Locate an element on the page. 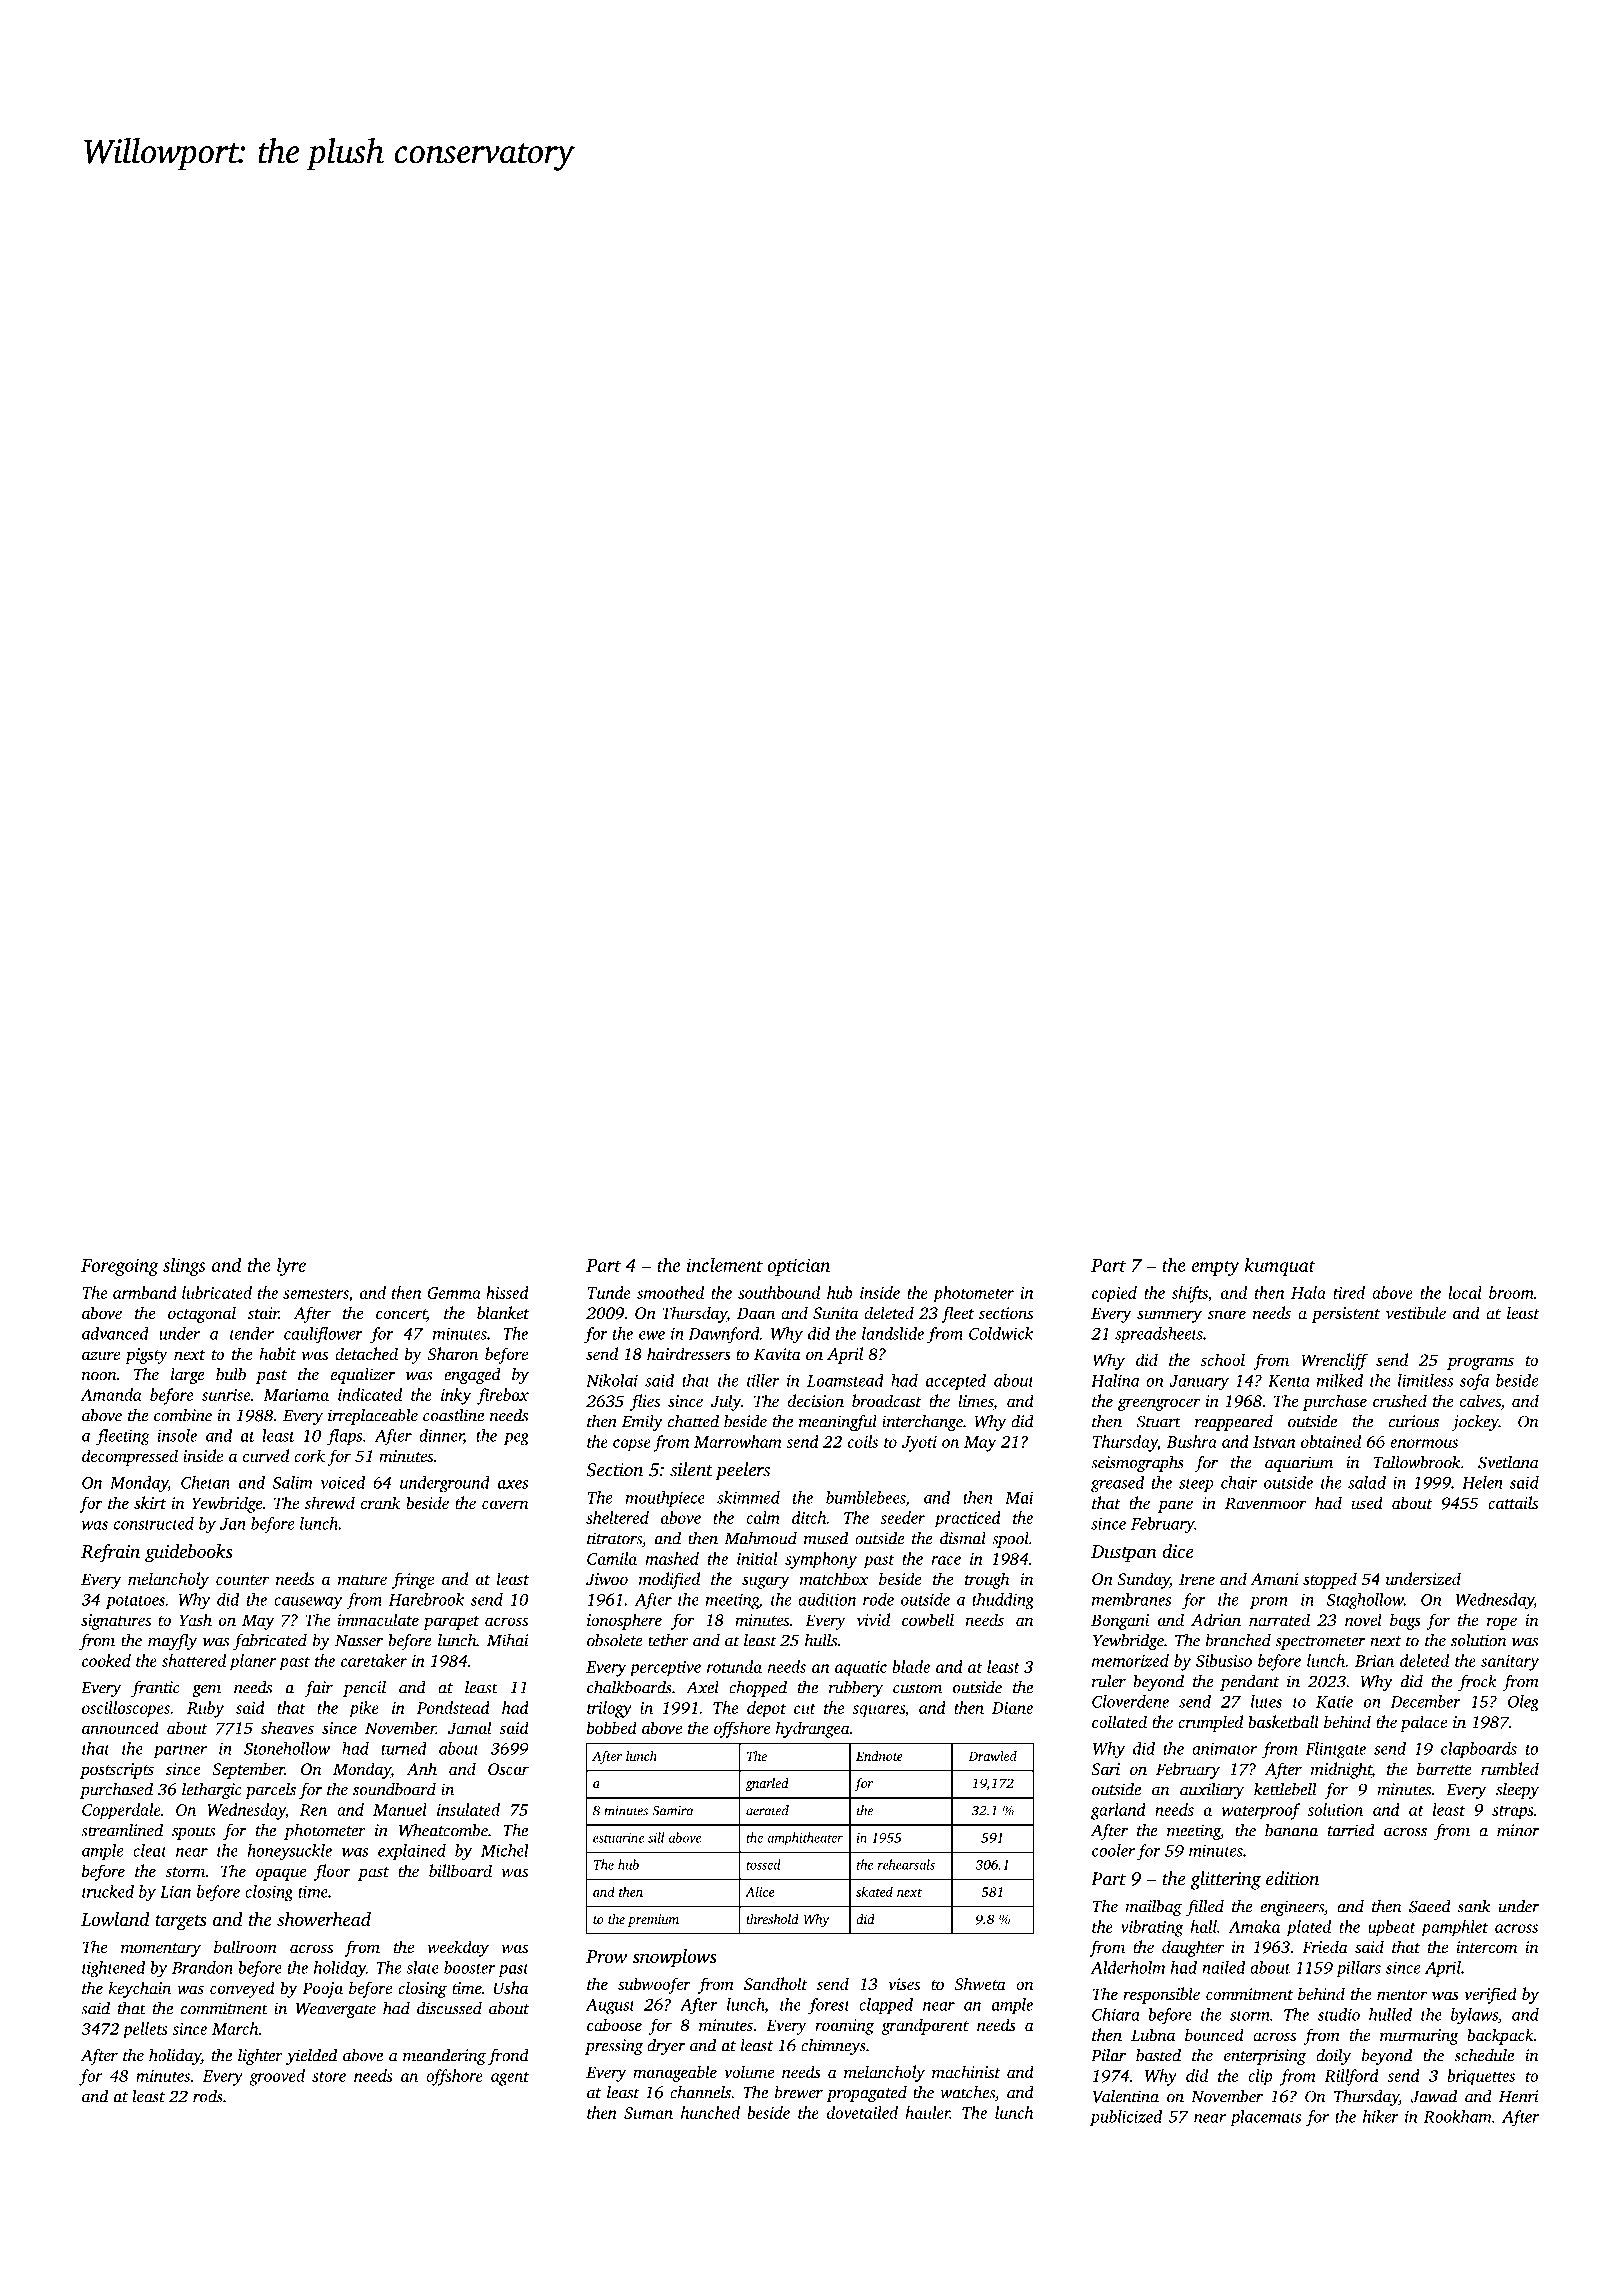  pellets is located at coordinates (145, 2030).
